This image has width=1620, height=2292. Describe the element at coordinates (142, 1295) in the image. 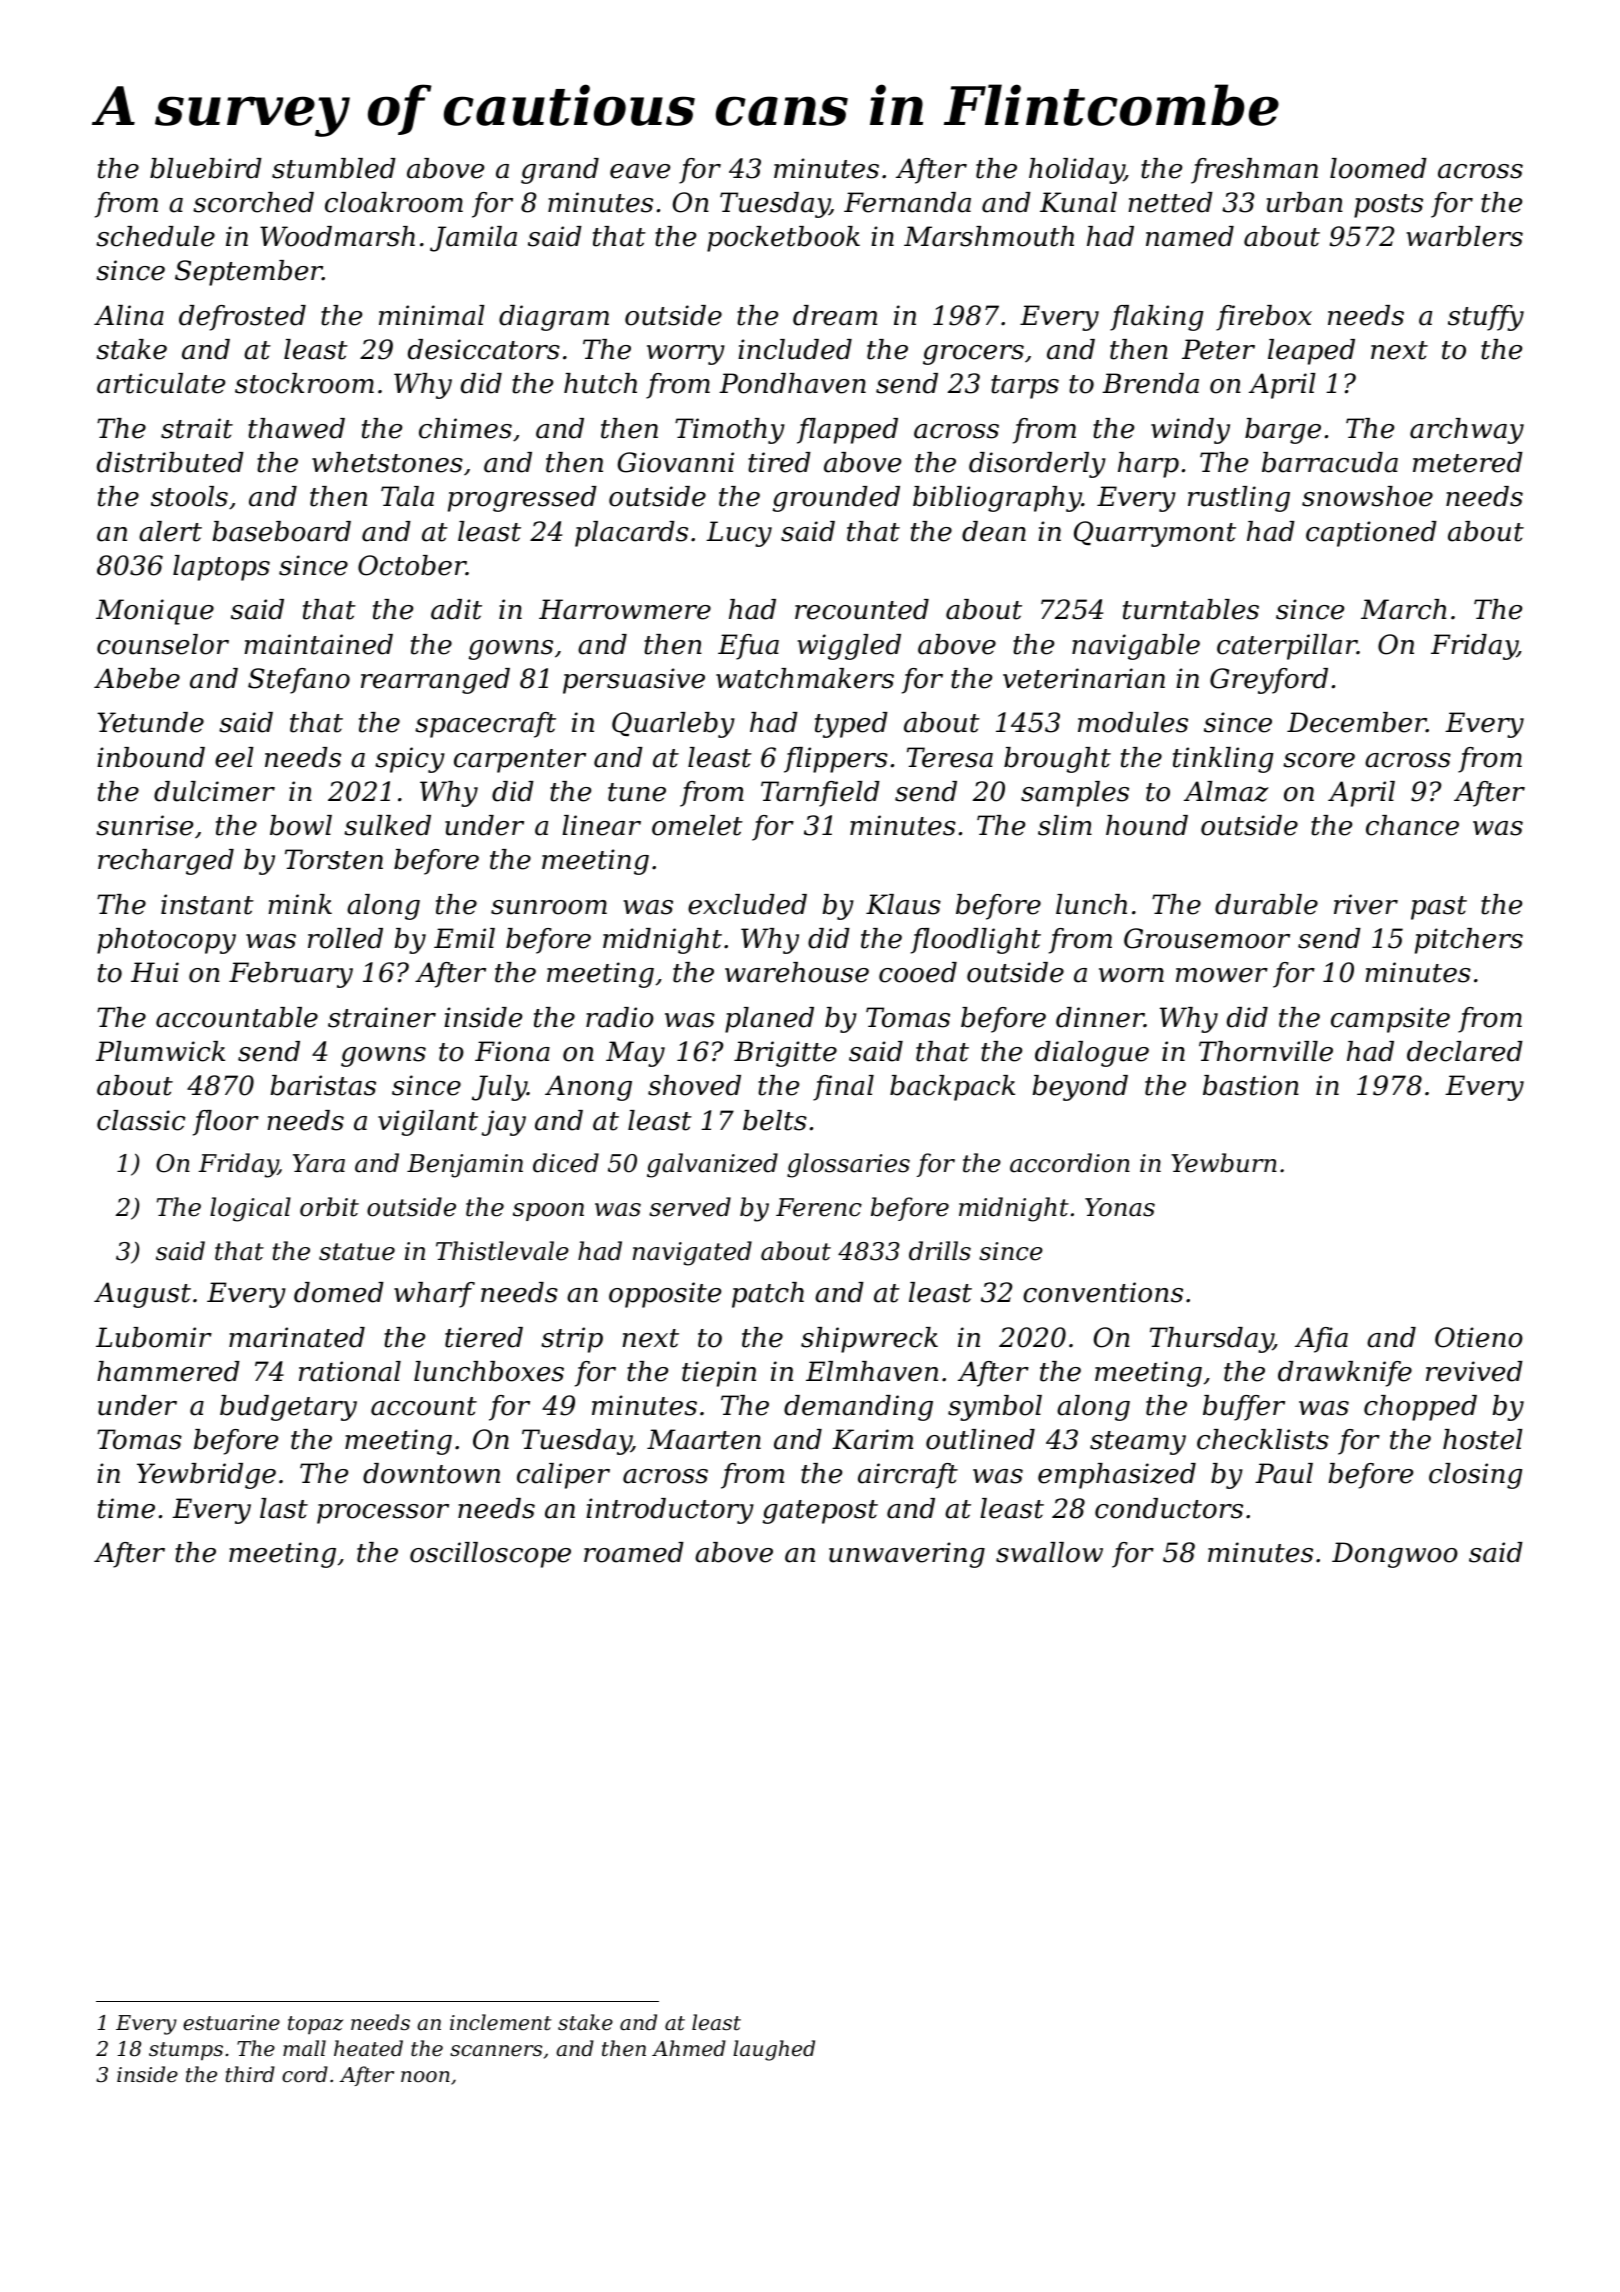

I see `August` at that location.
